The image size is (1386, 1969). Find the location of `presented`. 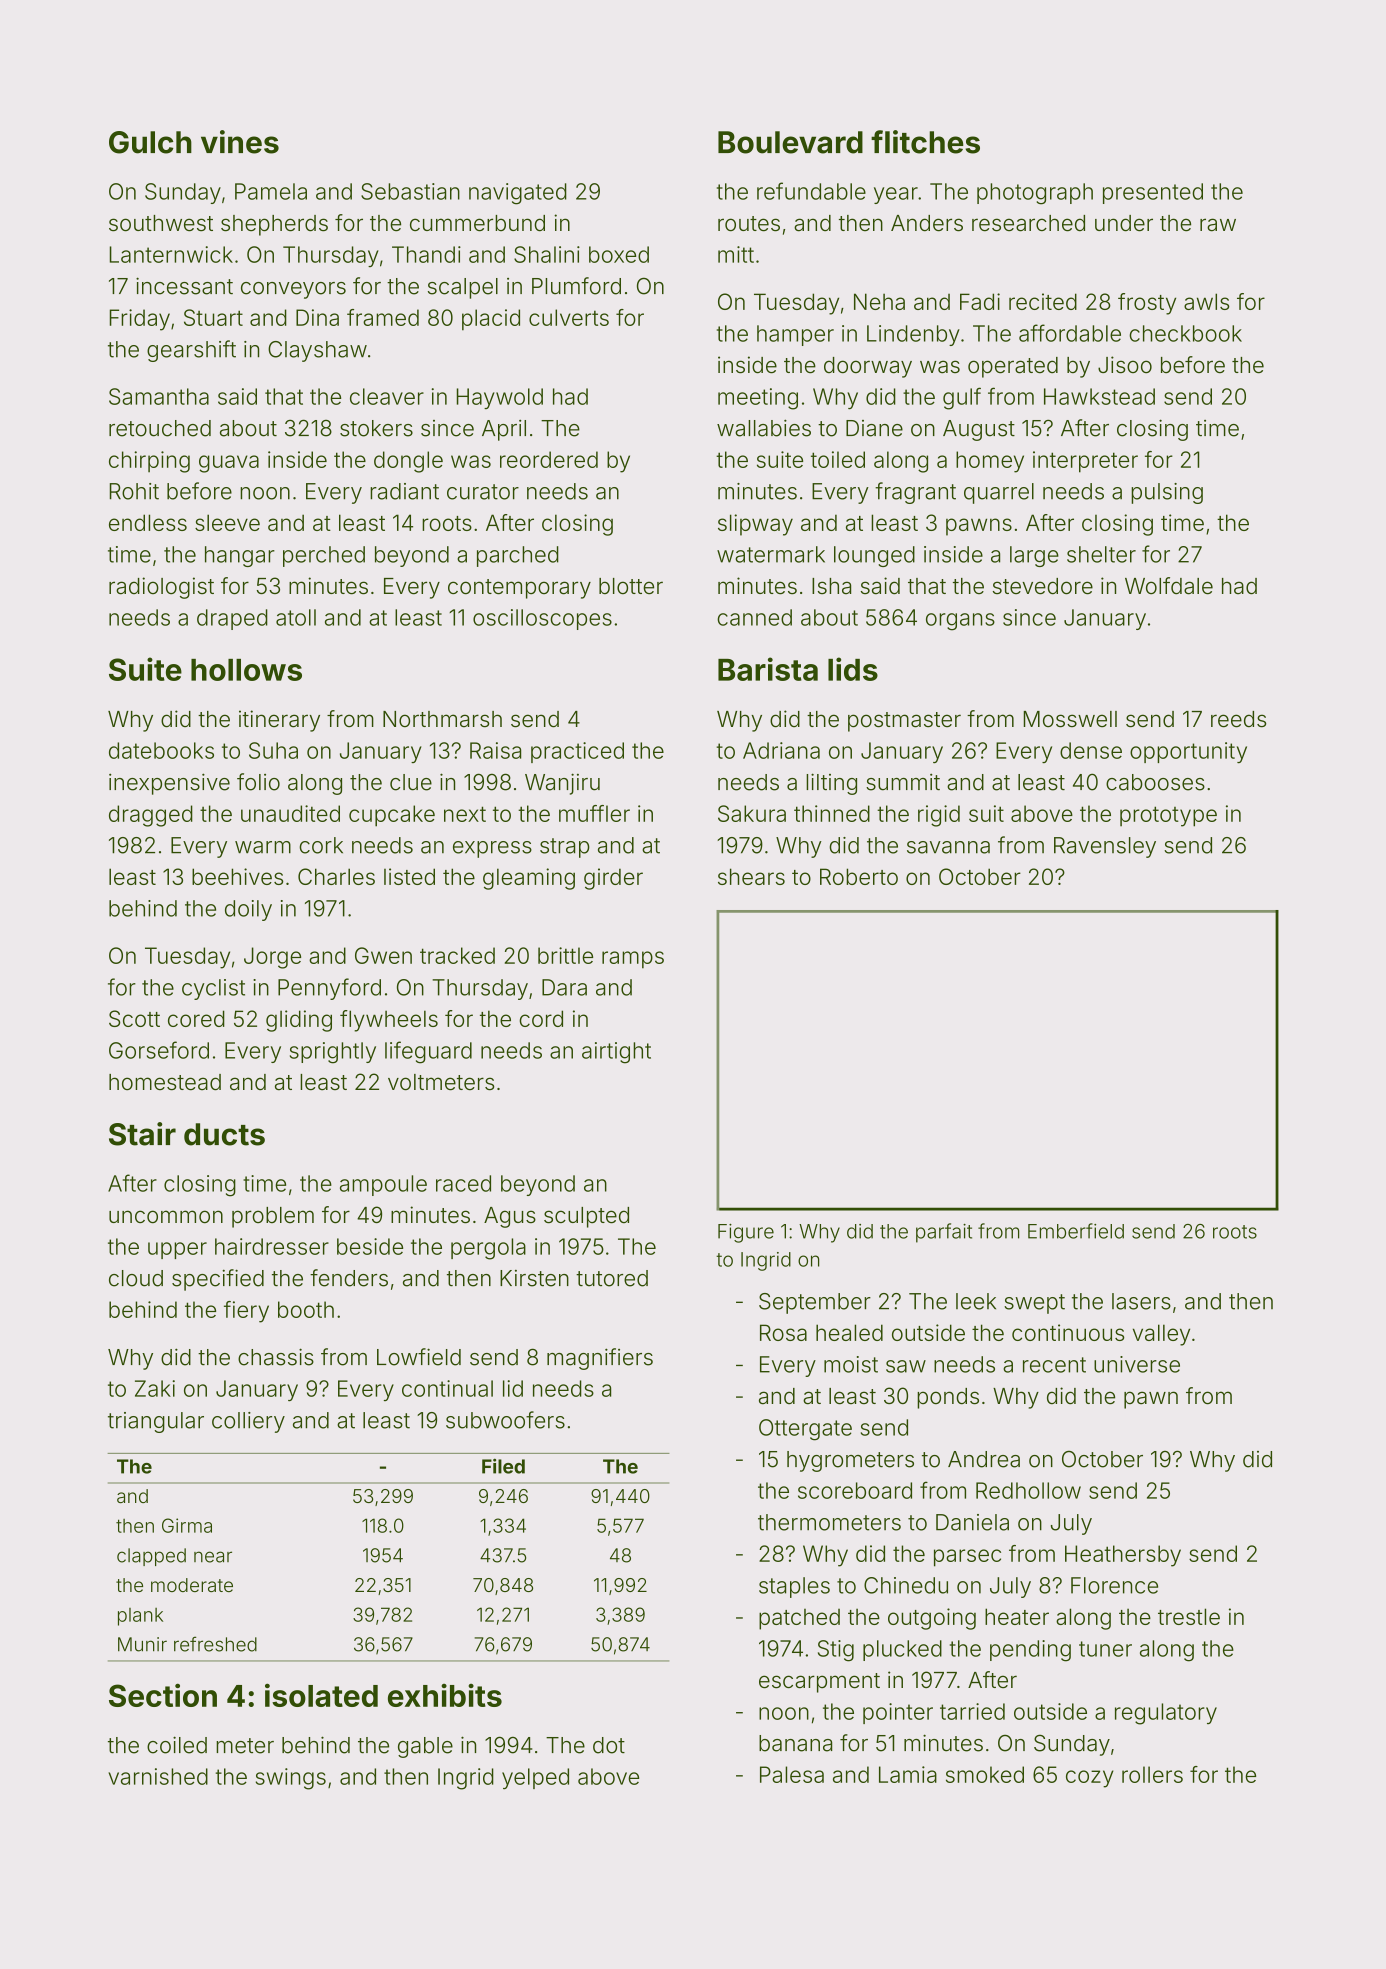

presented is located at coordinates (1153, 193).
